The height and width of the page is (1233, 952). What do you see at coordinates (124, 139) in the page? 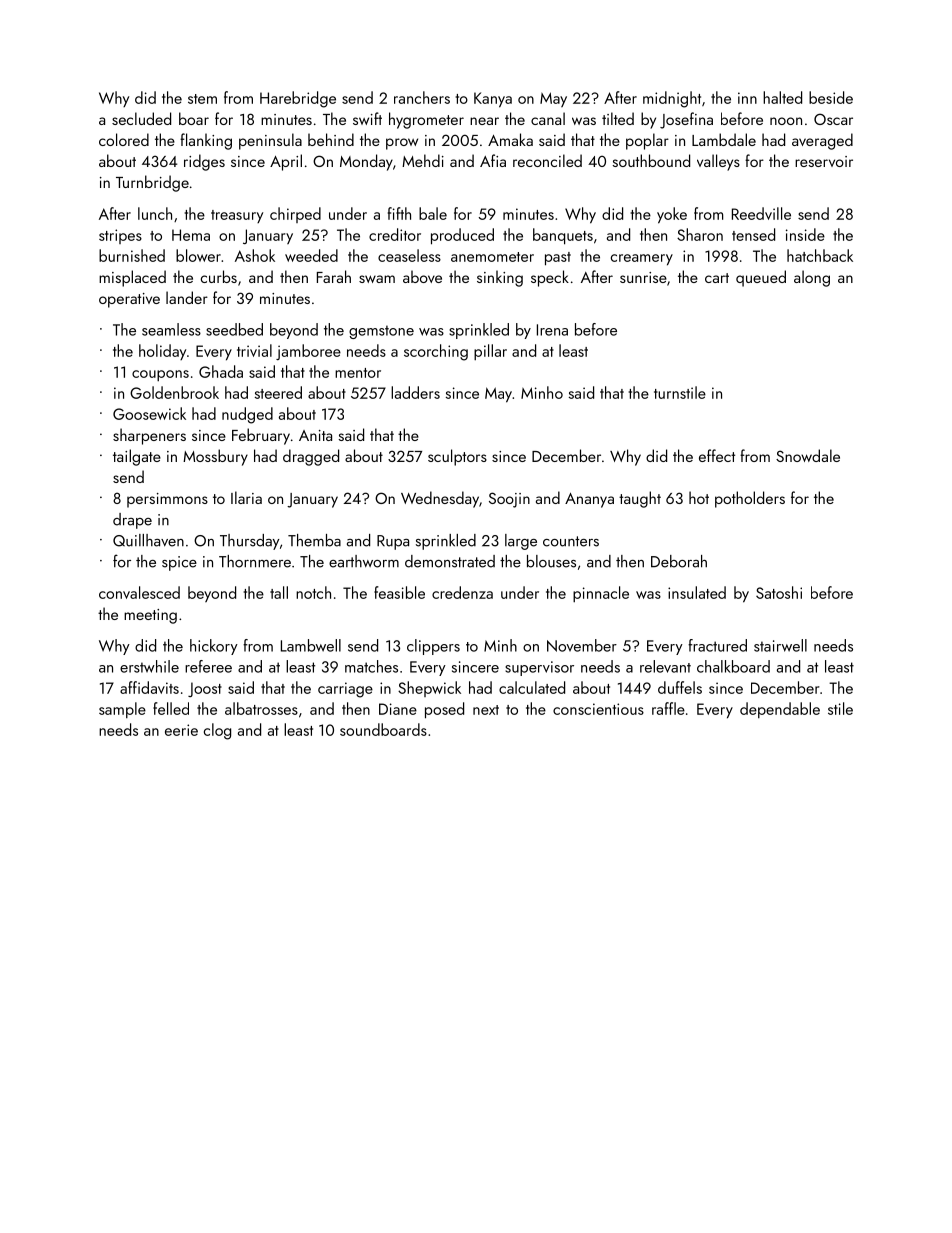
I see `colored` at bounding box center [124, 139].
